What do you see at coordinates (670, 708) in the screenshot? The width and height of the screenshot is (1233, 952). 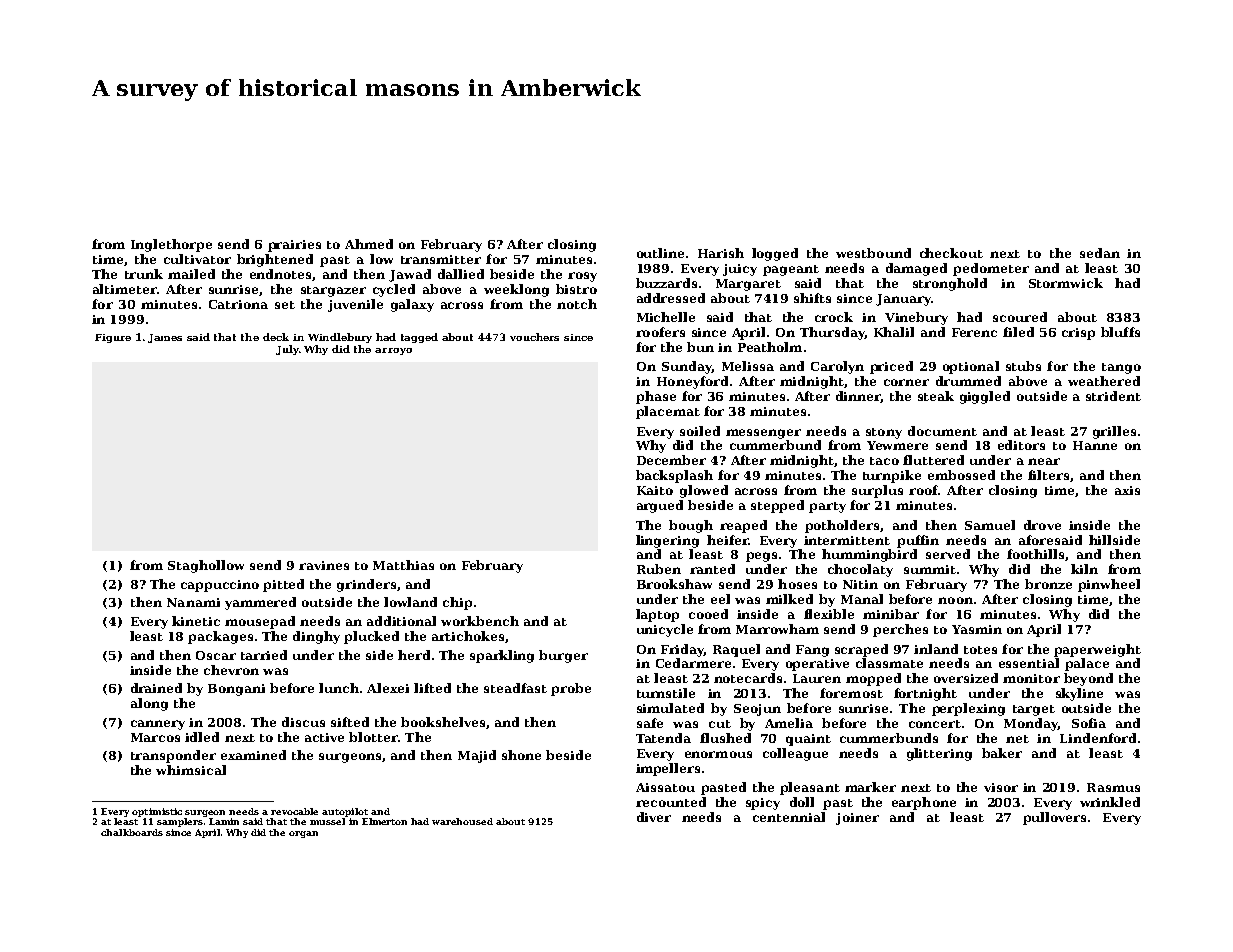 I see `simulated` at bounding box center [670, 708].
